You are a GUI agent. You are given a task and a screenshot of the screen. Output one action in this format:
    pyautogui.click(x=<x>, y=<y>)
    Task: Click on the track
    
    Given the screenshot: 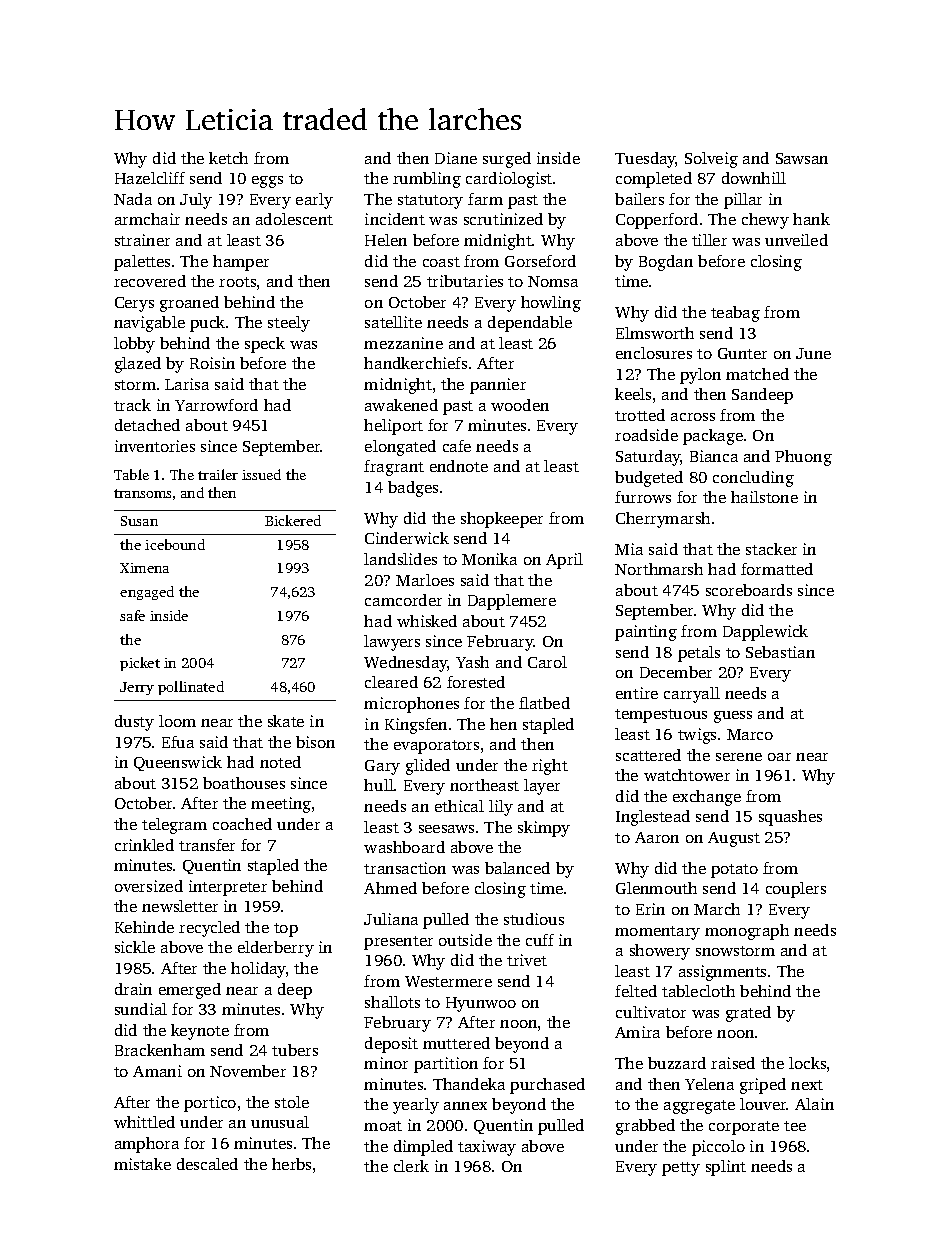 What is the action you would take?
    pyautogui.click(x=132, y=405)
